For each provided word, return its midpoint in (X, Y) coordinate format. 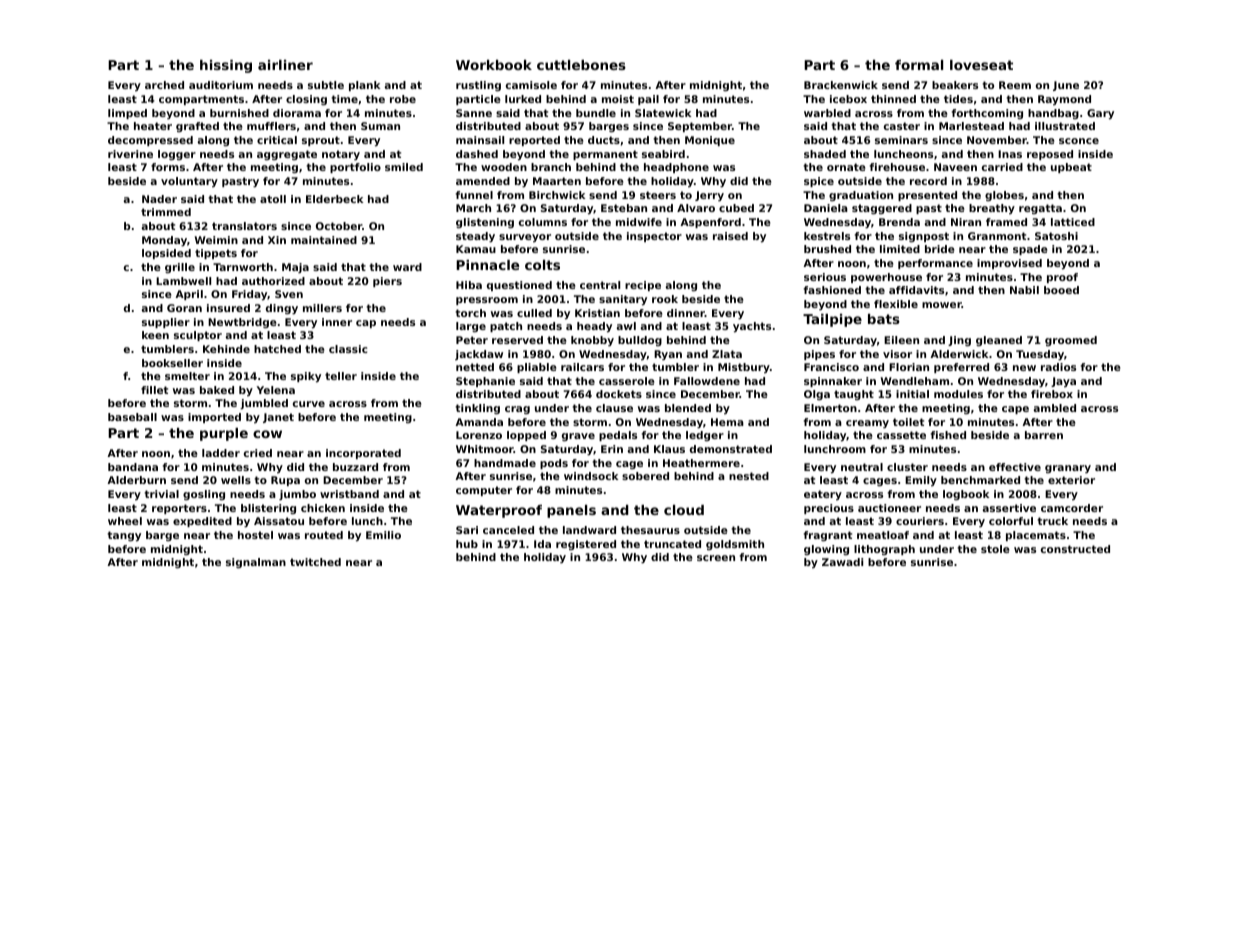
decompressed (150, 141)
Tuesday (1040, 355)
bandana (133, 467)
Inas (1010, 154)
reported (534, 141)
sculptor (198, 336)
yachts (752, 327)
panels (571, 511)
